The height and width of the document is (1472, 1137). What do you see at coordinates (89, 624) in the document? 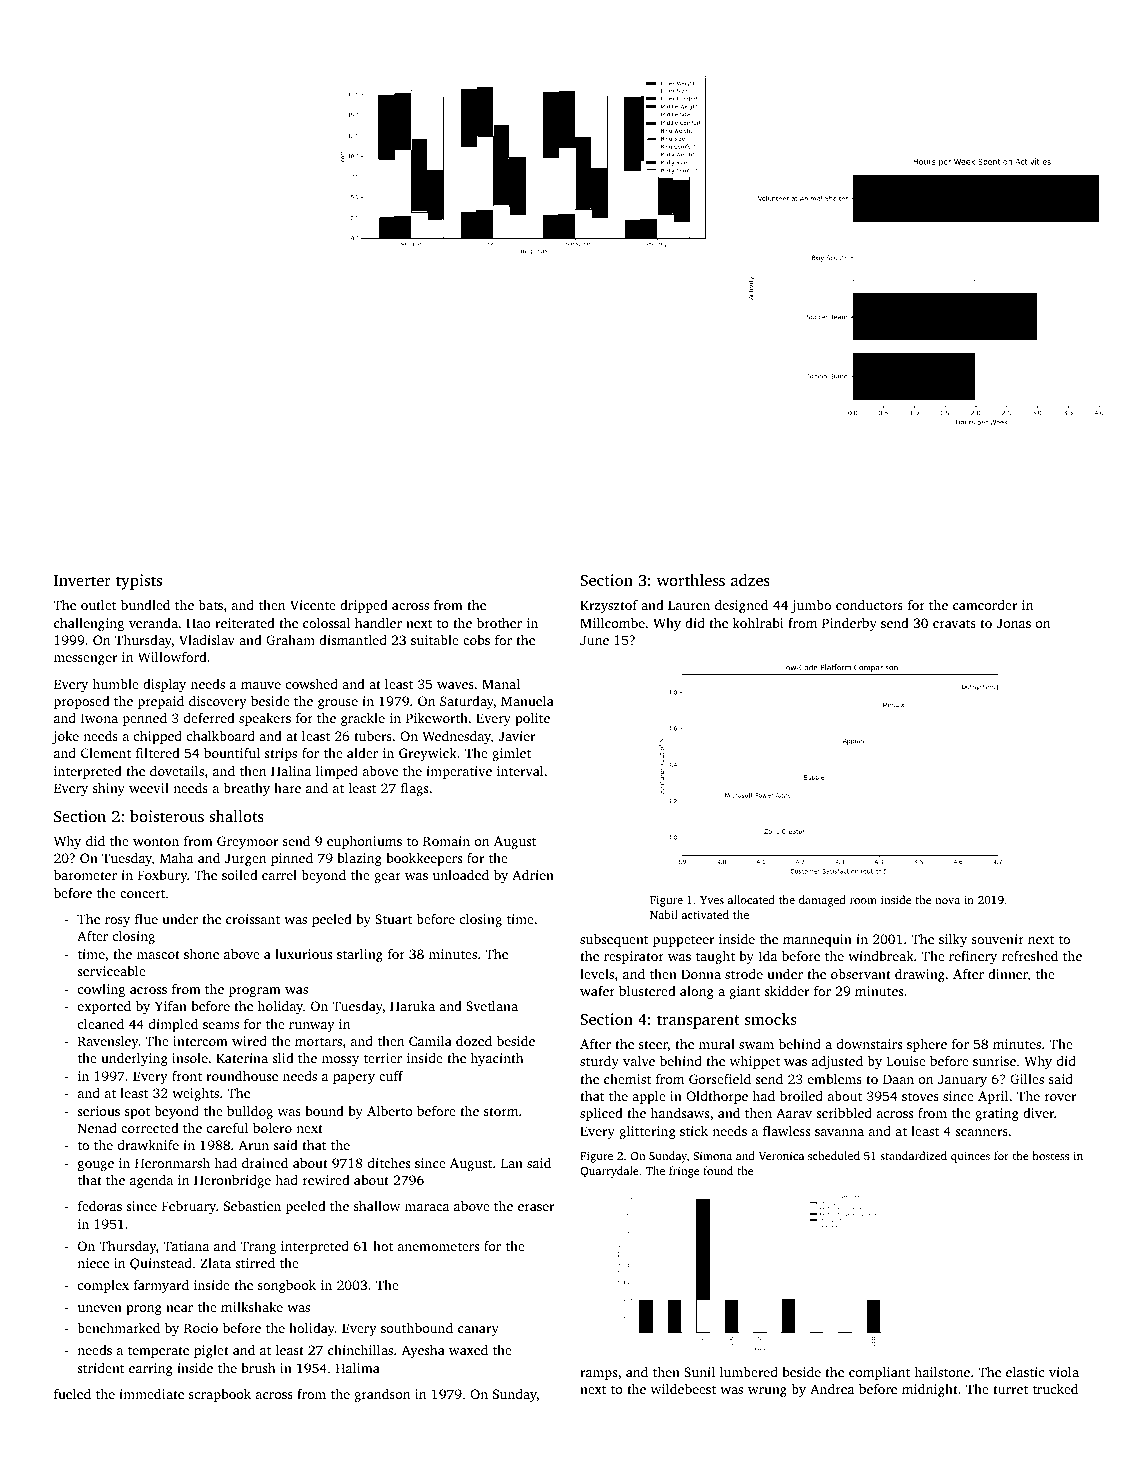
I see `challenging` at bounding box center [89, 624].
